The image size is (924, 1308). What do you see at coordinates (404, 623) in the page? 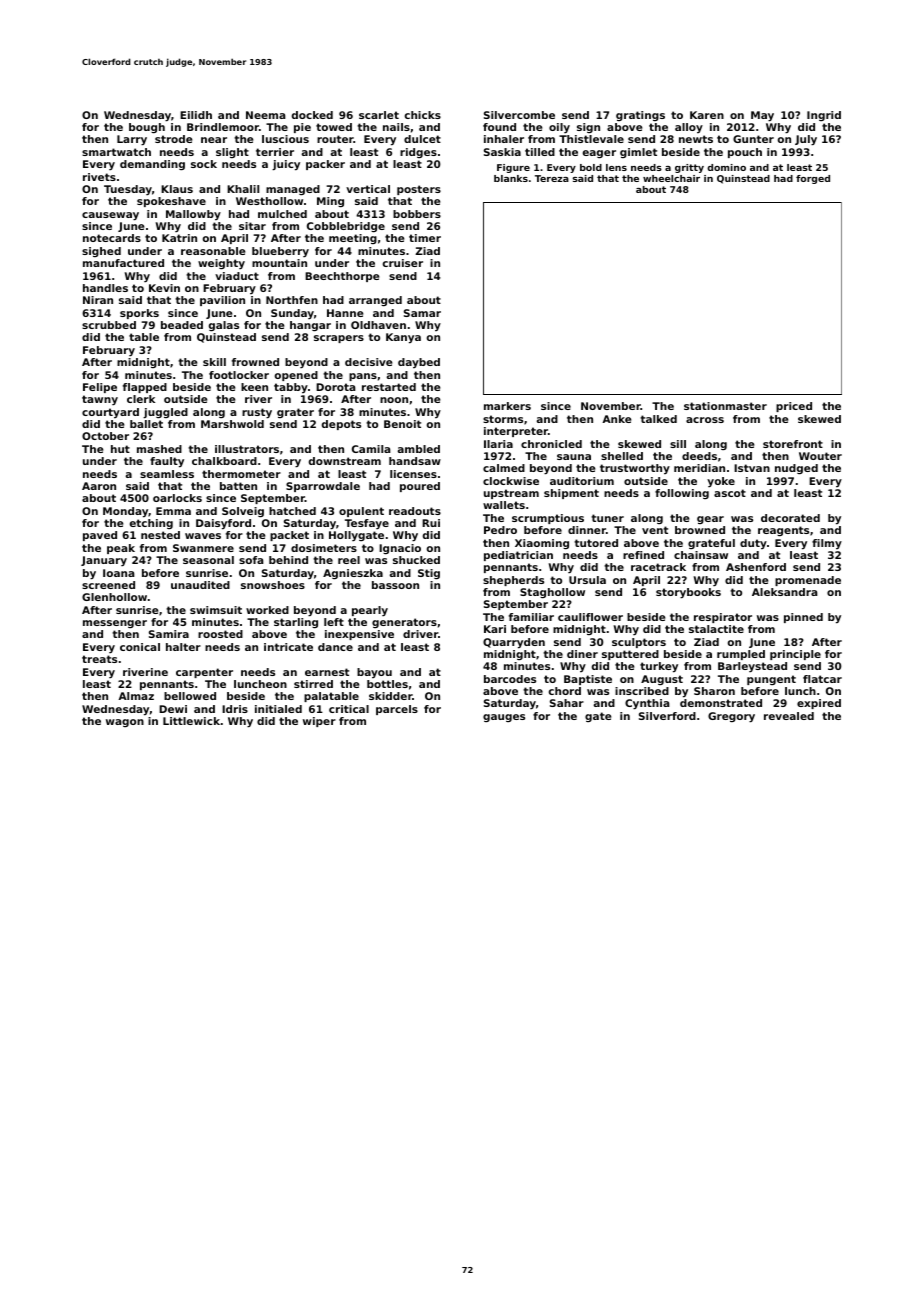
I see `generators` at bounding box center [404, 623].
